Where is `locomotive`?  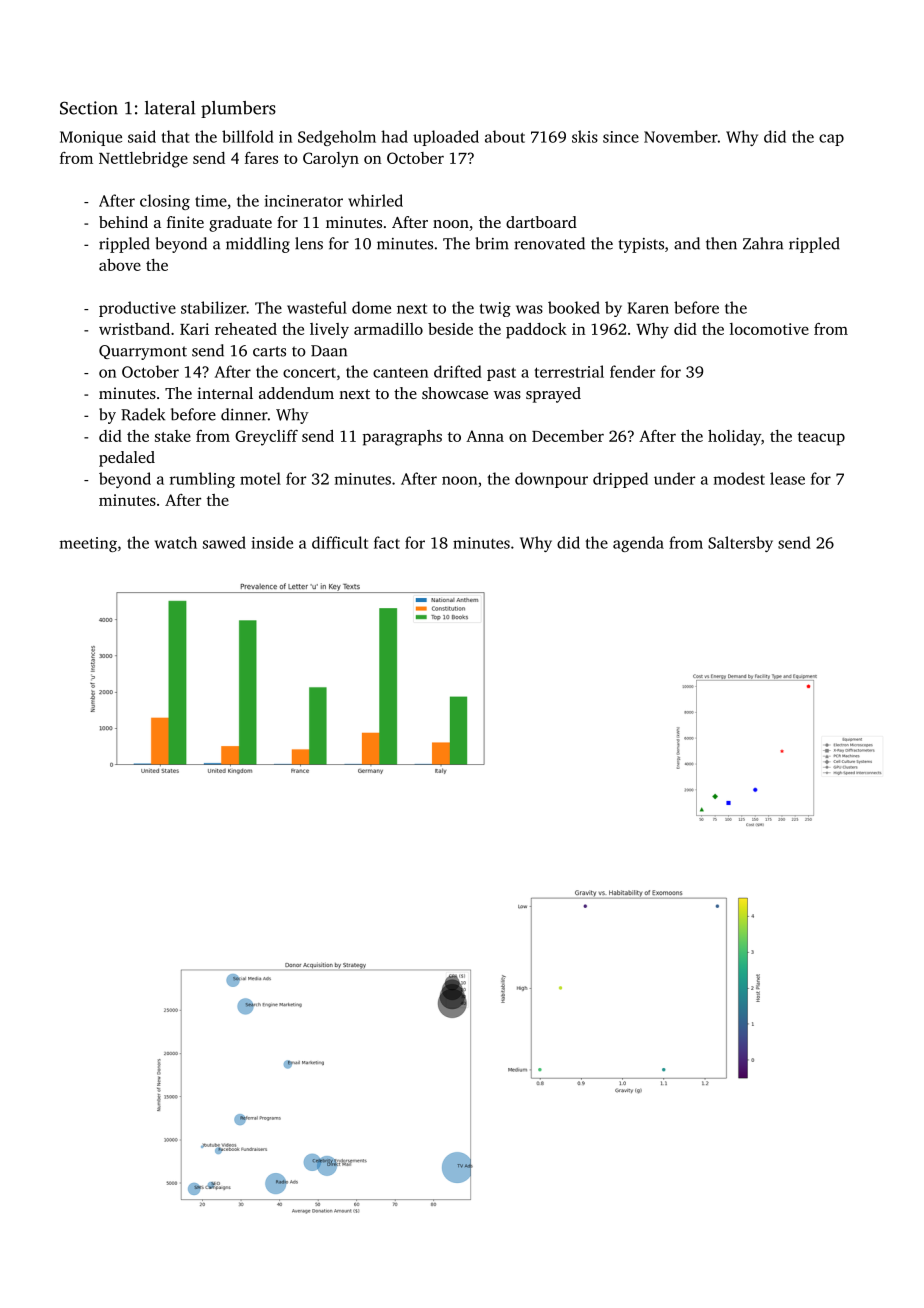 locomotive is located at coordinates (769, 329).
